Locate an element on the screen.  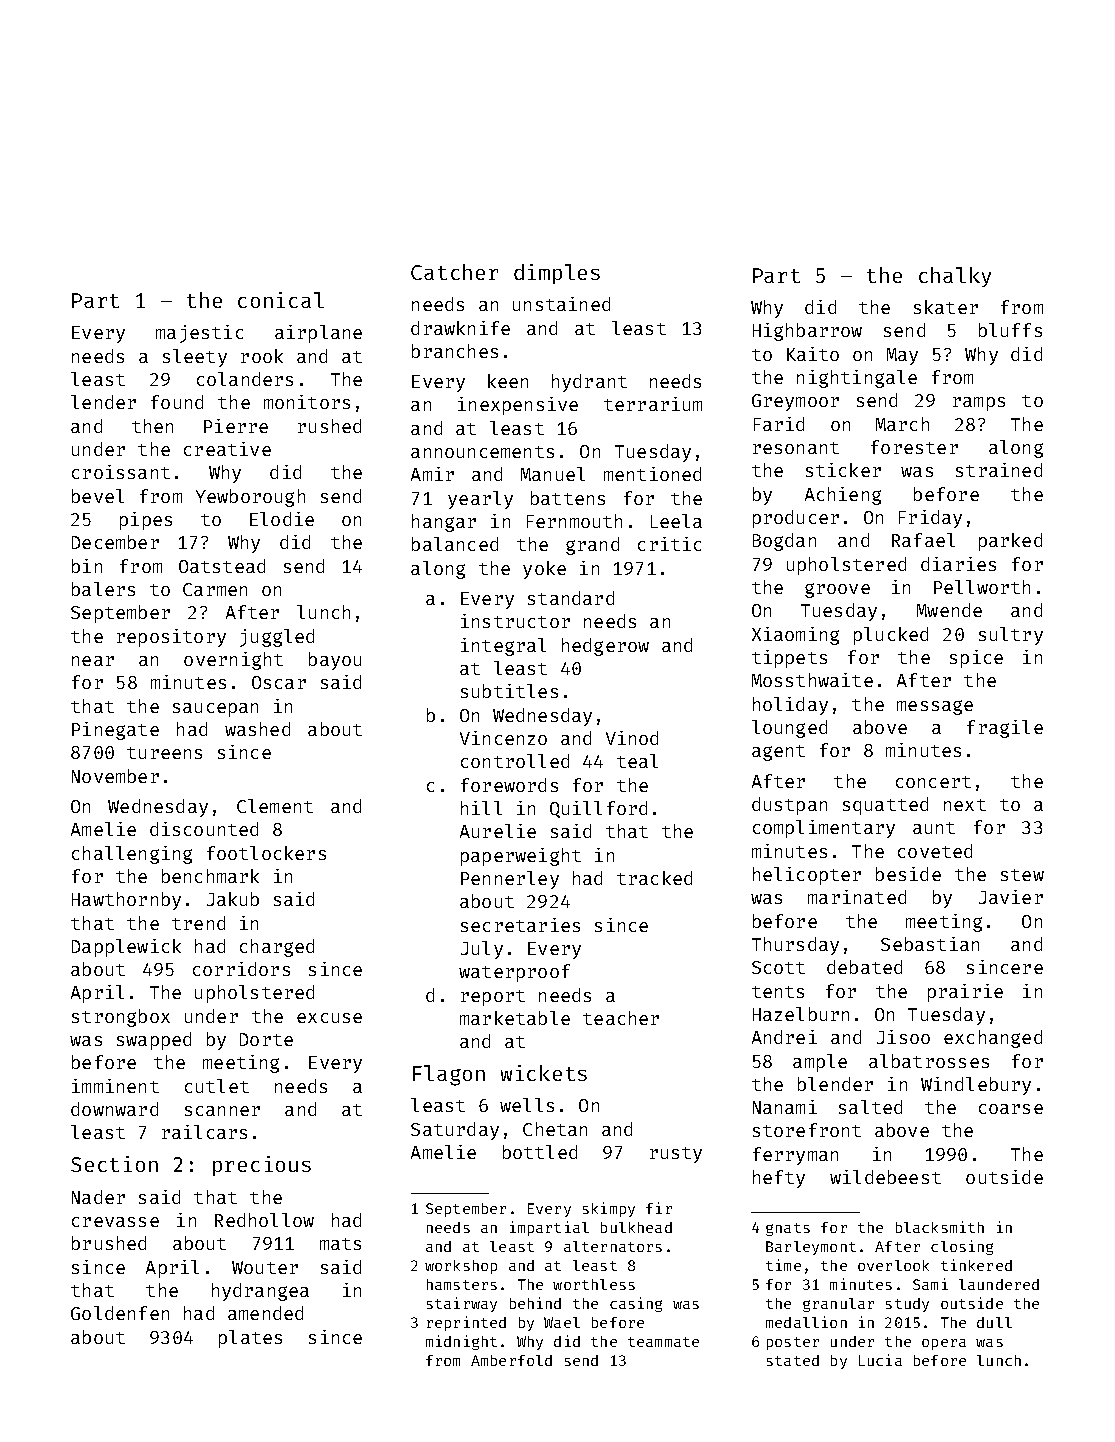
parked is located at coordinates (1010, 542).
